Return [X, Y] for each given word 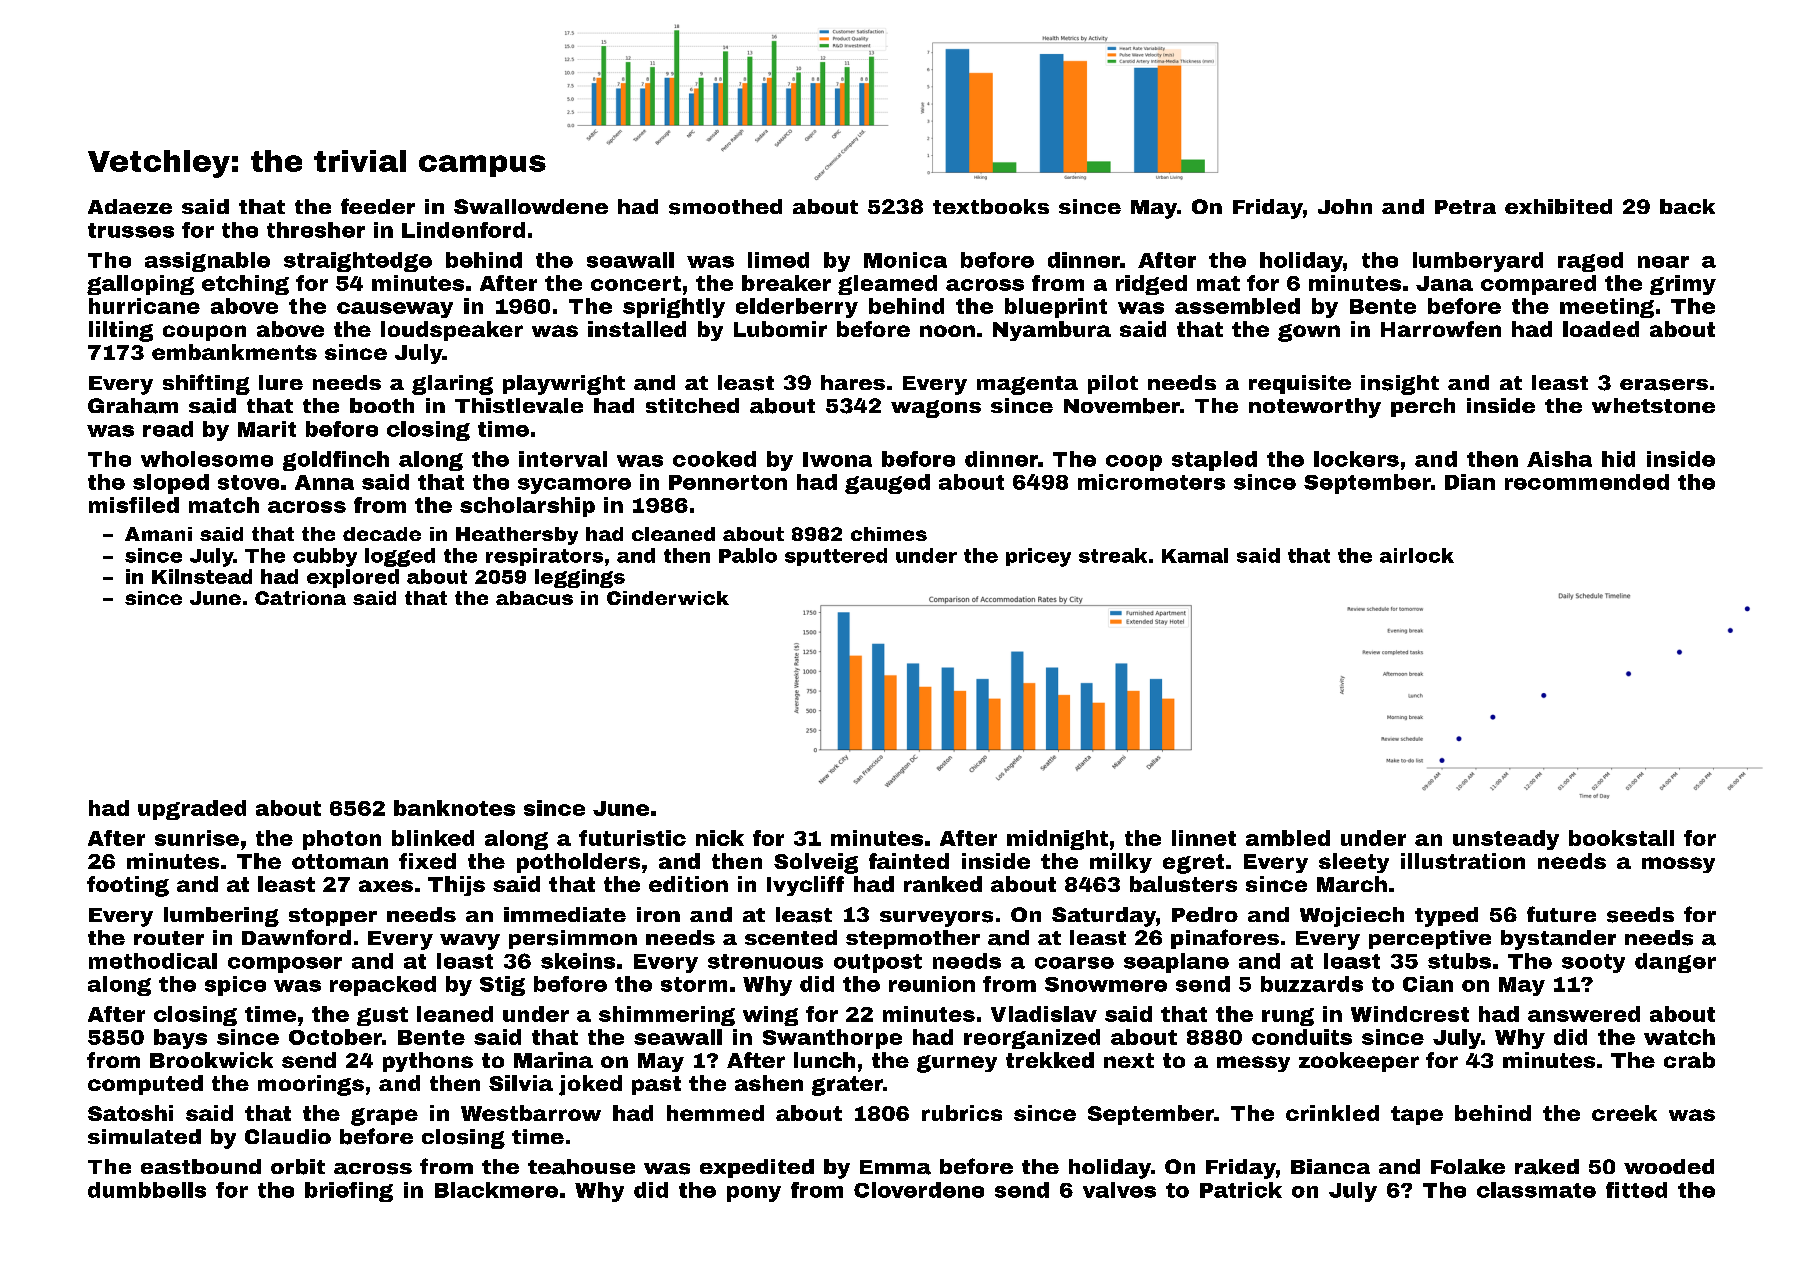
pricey [1038, 557]
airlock [1417, 555]
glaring [452, 385]
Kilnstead [202, 576]
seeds [1640, 915]
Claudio [288, 1136]
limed [778, 260]
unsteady [1506, 840]
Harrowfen [1441, 329]
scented [791, 937]
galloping [140, 285]
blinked [433, 838]
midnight [1057, 840]
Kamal [1195, 555]
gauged [887, 484]
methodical [153, 961]
